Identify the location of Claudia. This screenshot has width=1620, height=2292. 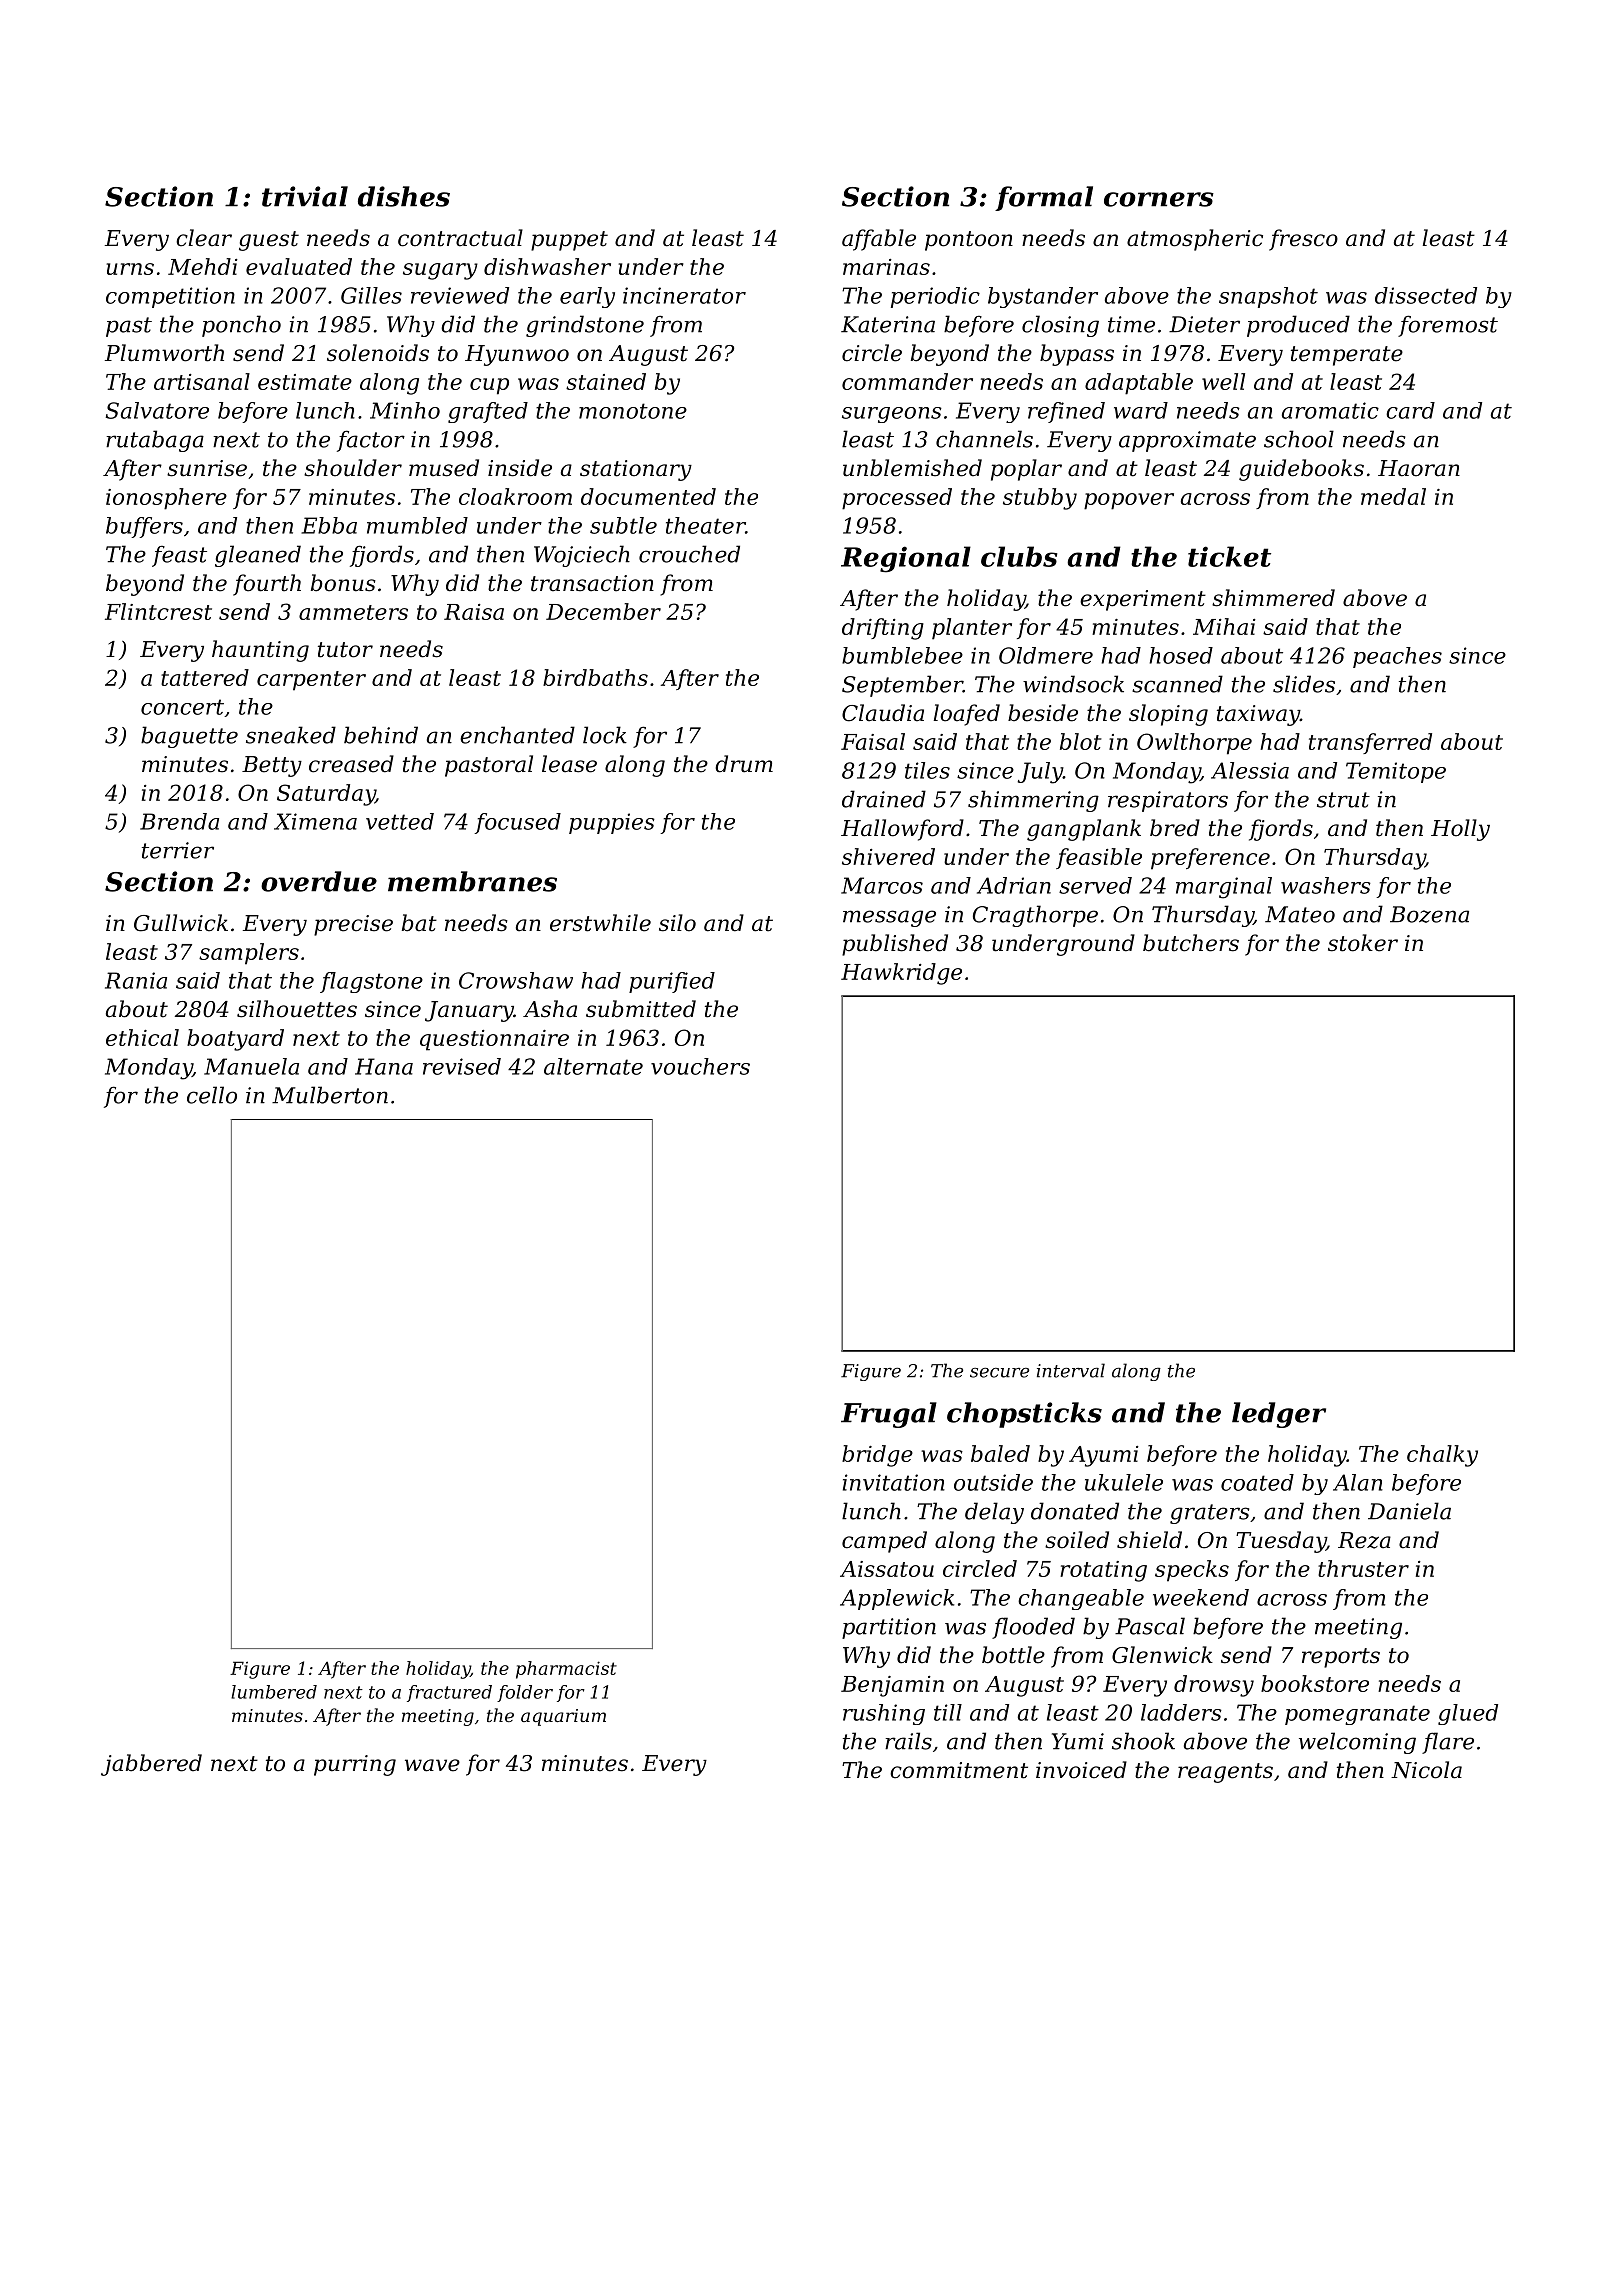
(883, 713).
